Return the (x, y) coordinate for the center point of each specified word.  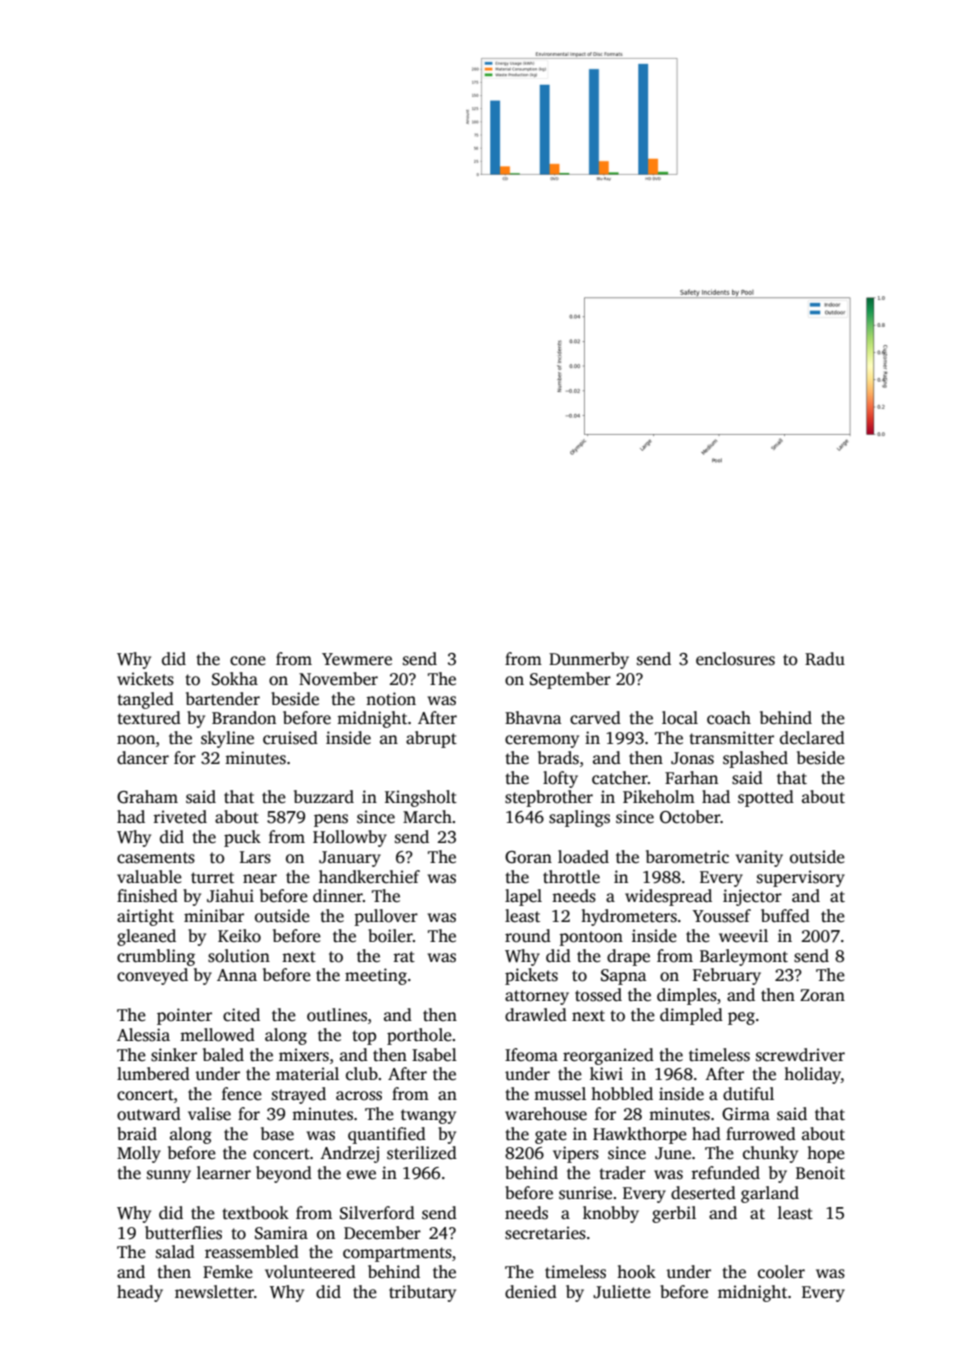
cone (248, 661)
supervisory (801, 878)
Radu (825, 658)
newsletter (214, 1292)
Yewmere (357, 659)
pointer (184, 1016)
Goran (528, 857)
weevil (743, 936)
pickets (531, 976)
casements (156, 858)
